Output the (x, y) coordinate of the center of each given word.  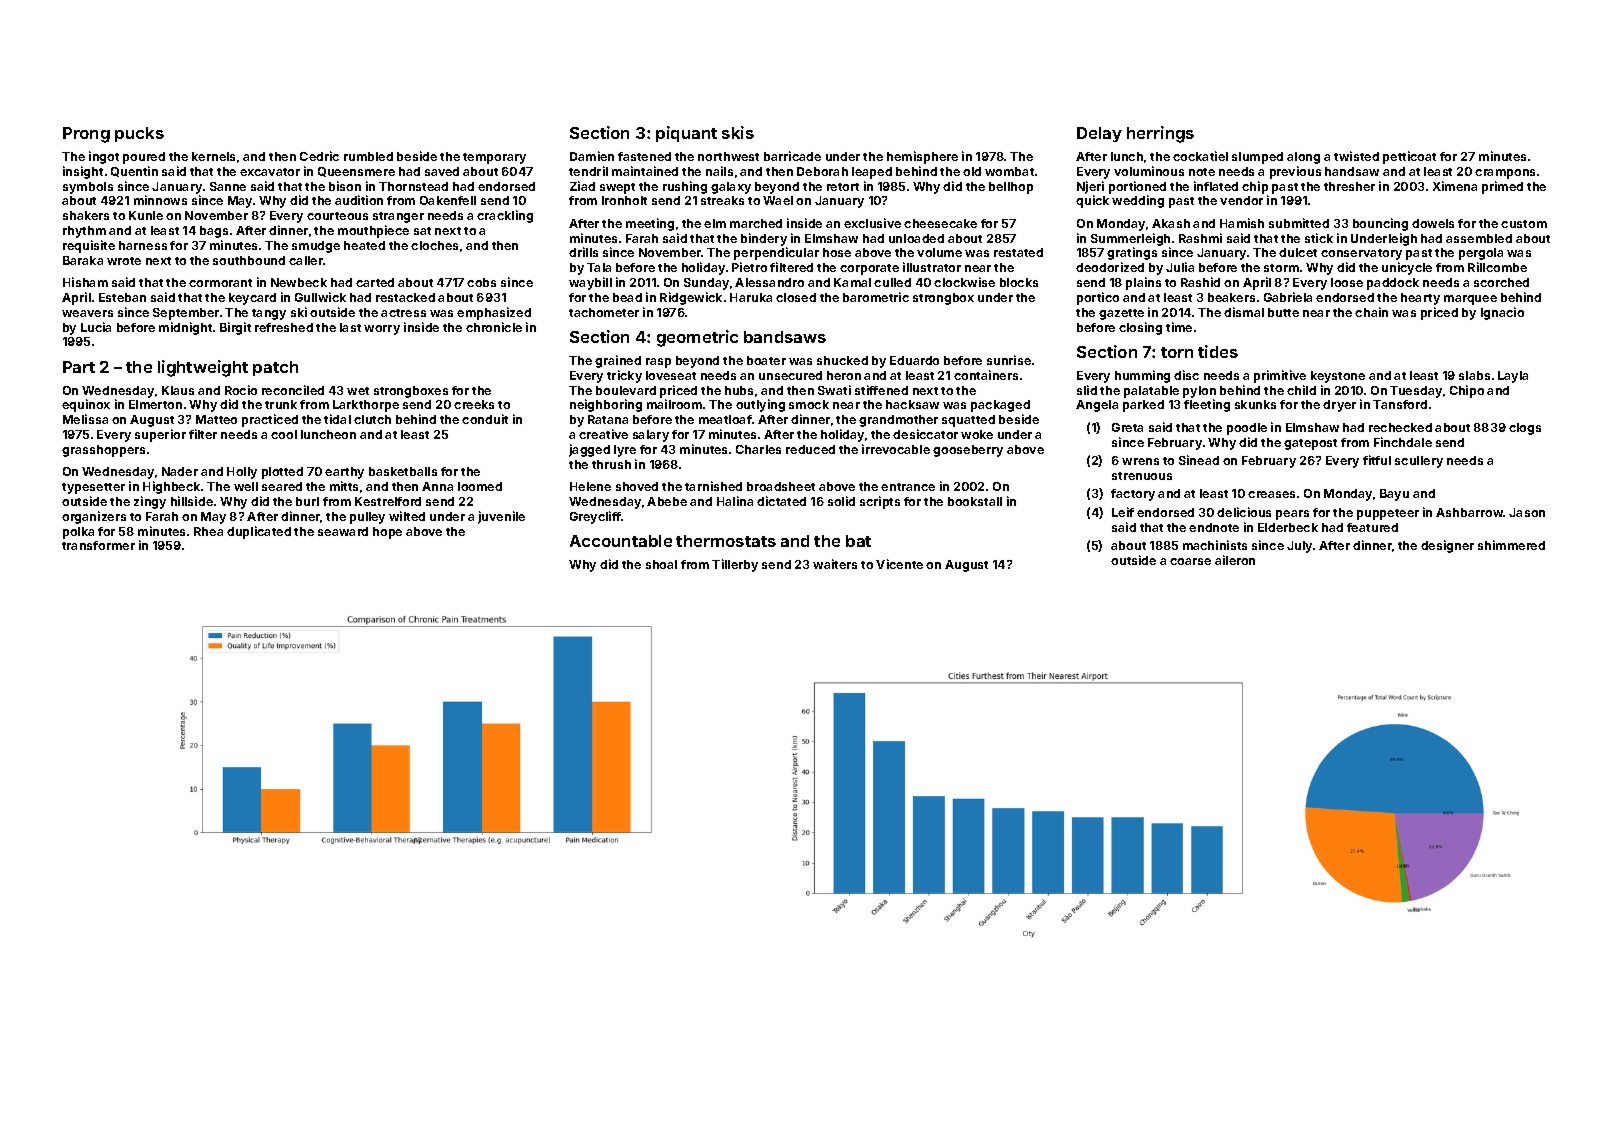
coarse (1190, 561)
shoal (661, 564)
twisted (1356, 156)
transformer (98, 545)
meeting (650, 224)
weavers (87, 313)
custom (1524, 224)
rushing (685, 187)
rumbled (368, 156)
